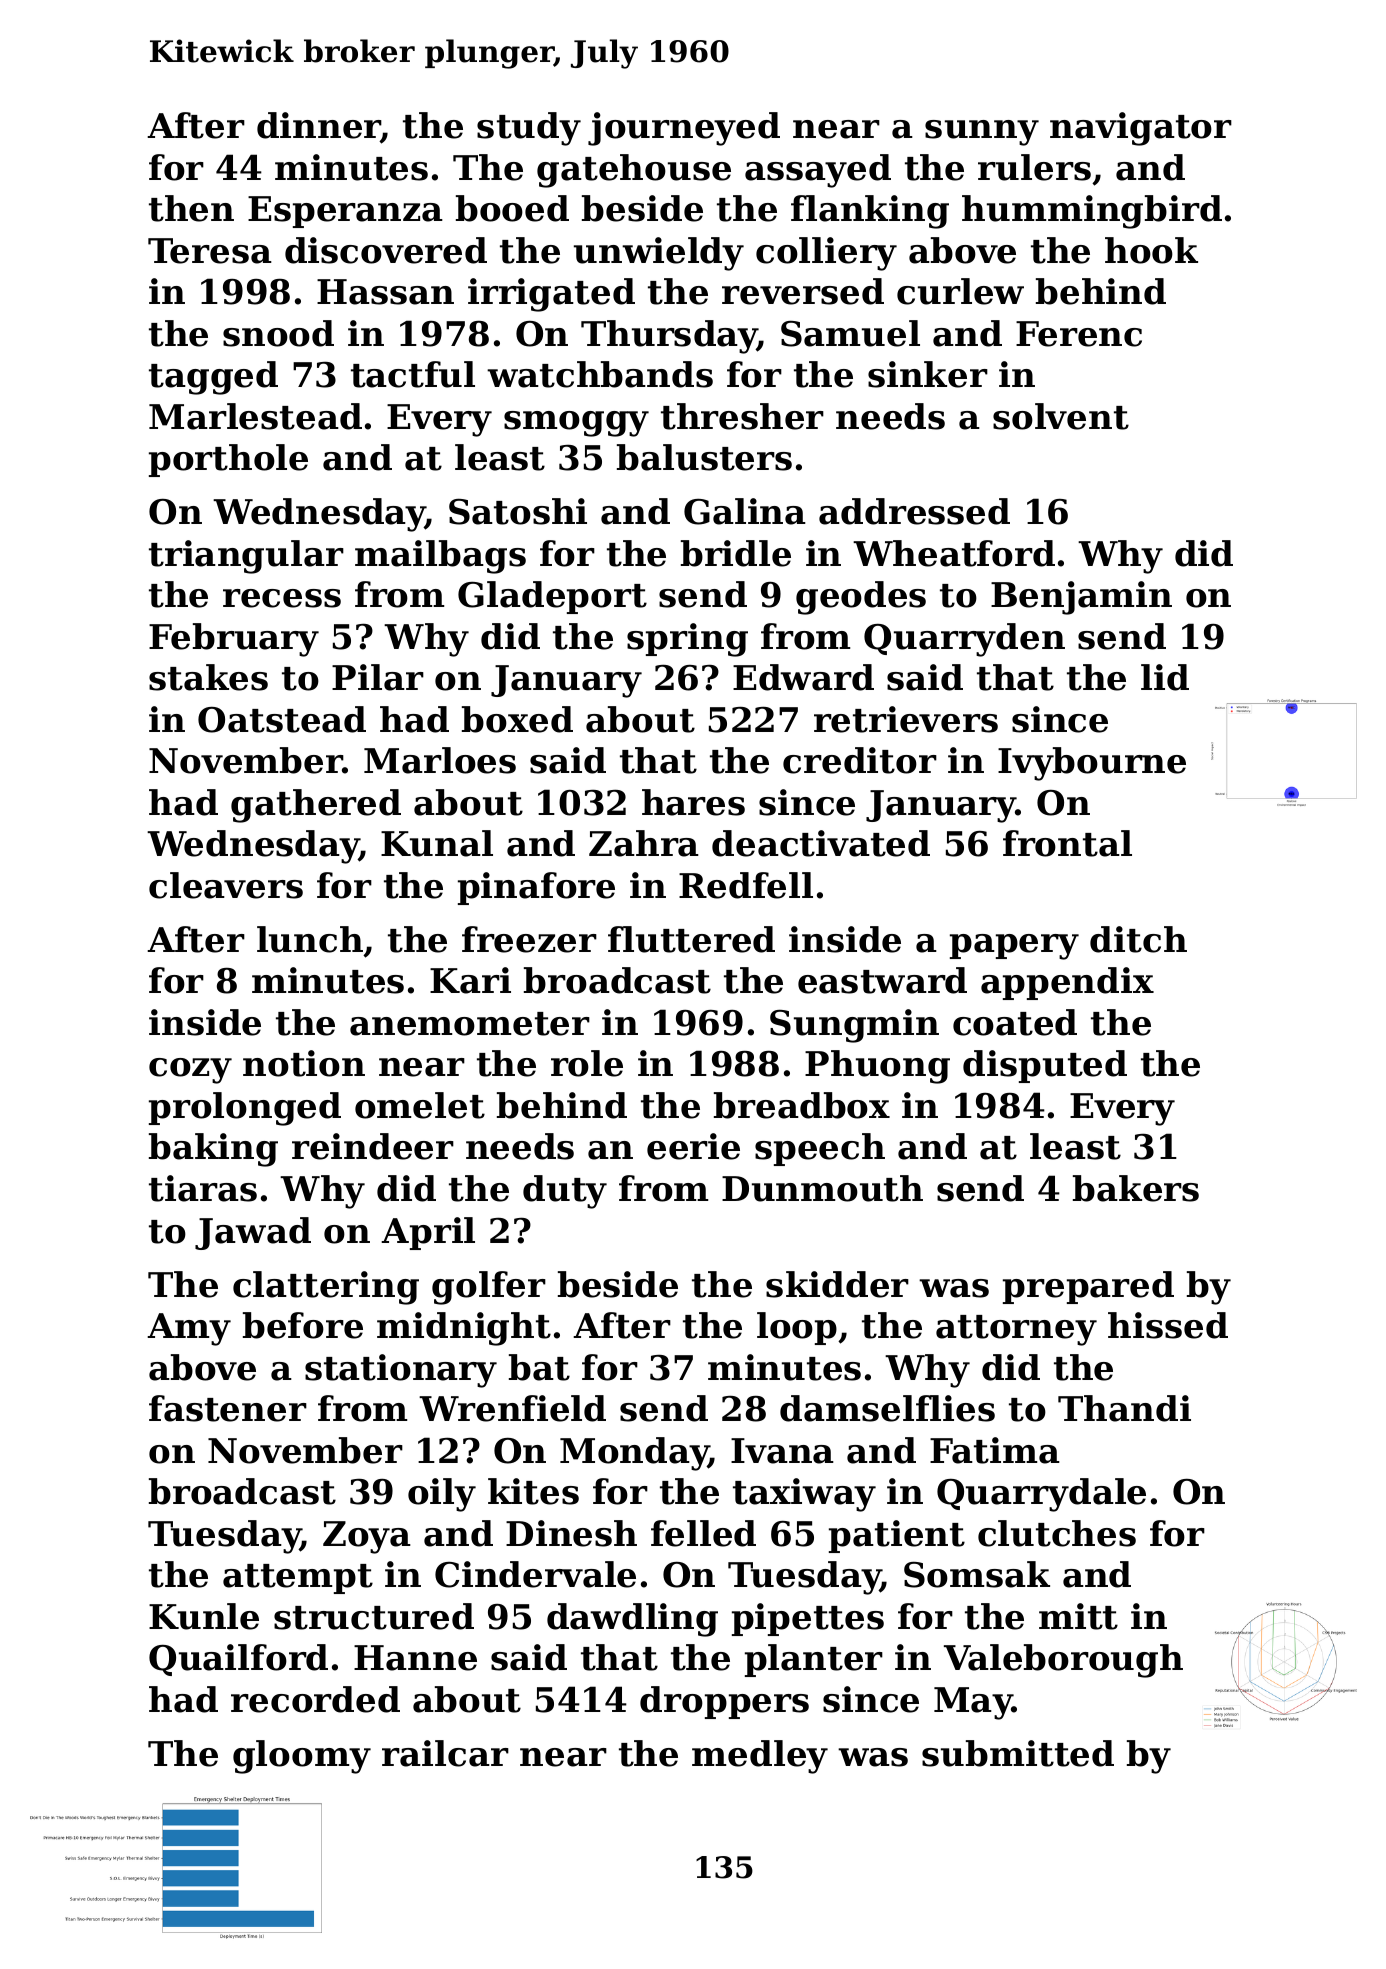 The height and width of the screenshot is (1969, 1386). I want to click on Esperanza, so click(345, 212).
